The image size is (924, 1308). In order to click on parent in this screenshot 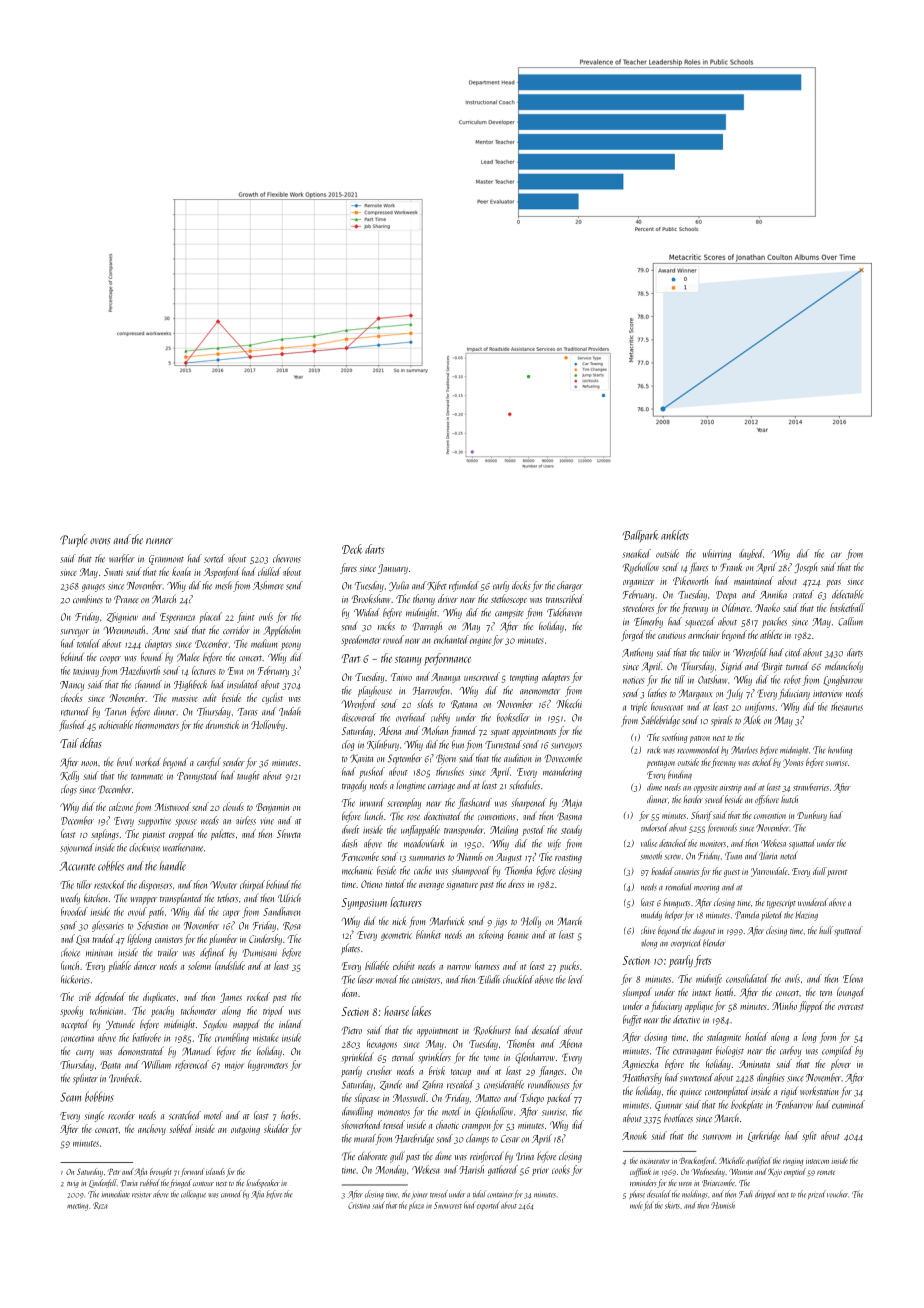, I will do `click(837, 873)`.
